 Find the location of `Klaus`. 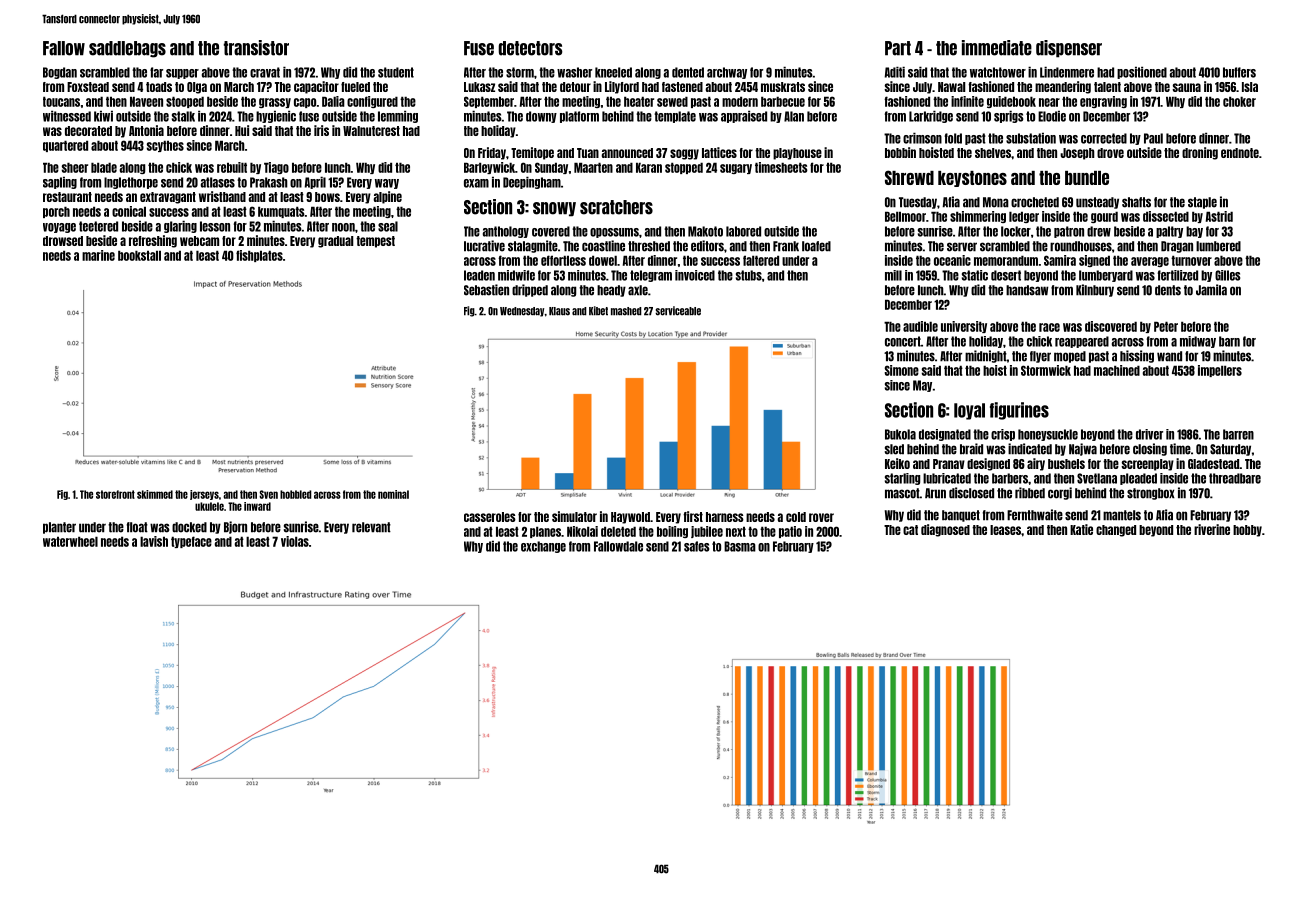

Klaus is located at coordinates (559, 311).
